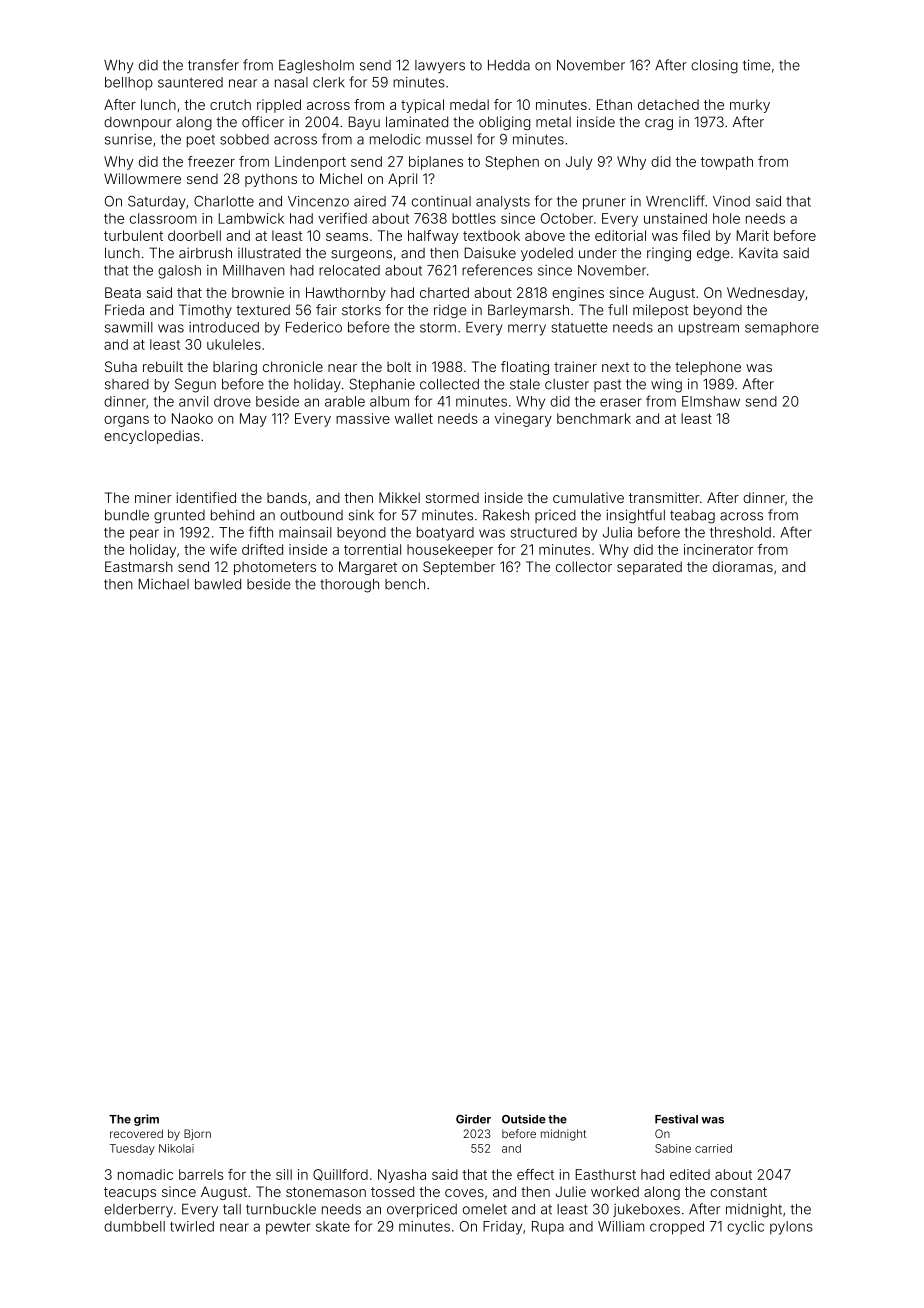 The height and width of the screenshot is (1308, 924). I want to click on Outside, so click(524, 1119).
